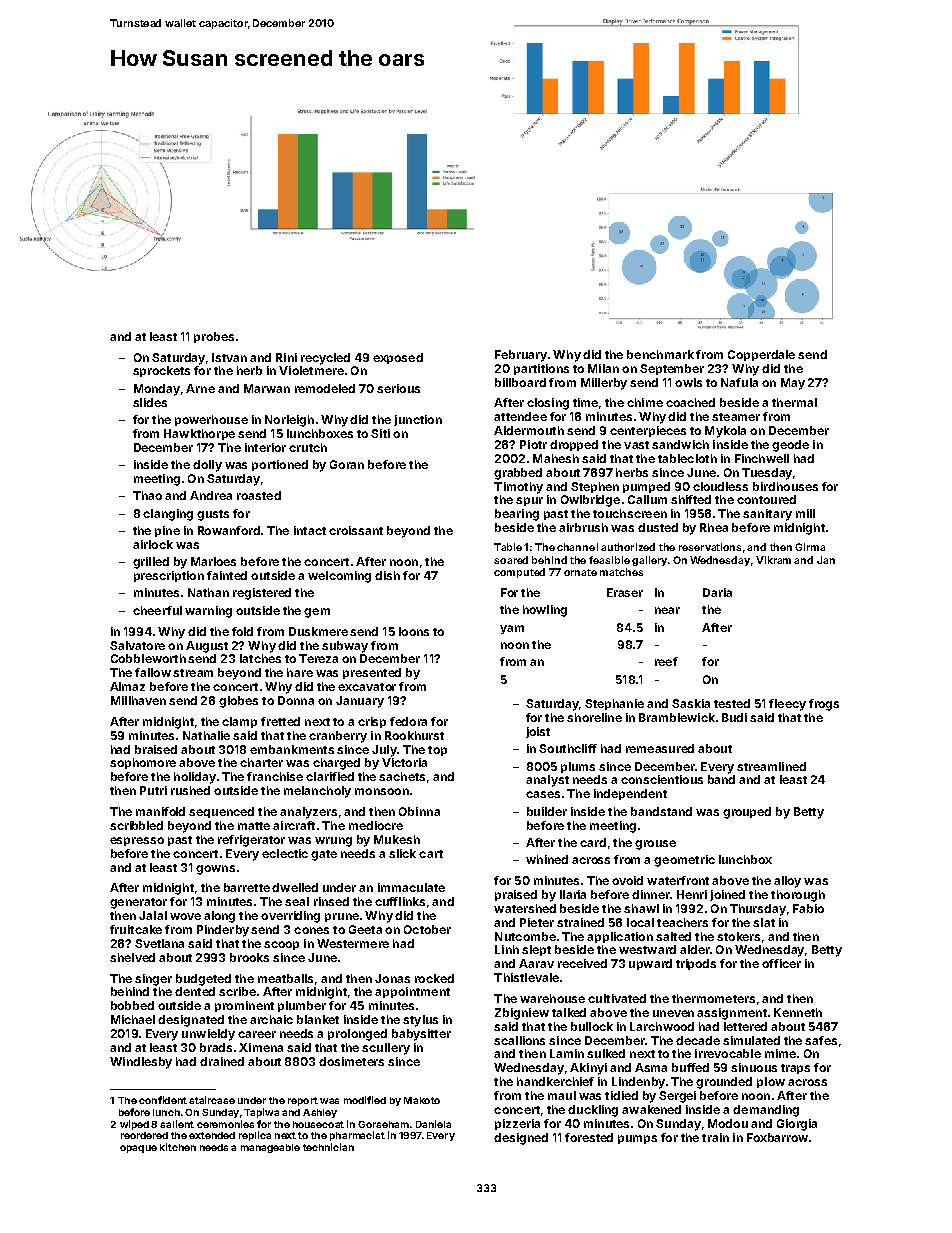  Describe the element at coordinates (270, 1148) in the screenshot. I see `manageable` at that location.
